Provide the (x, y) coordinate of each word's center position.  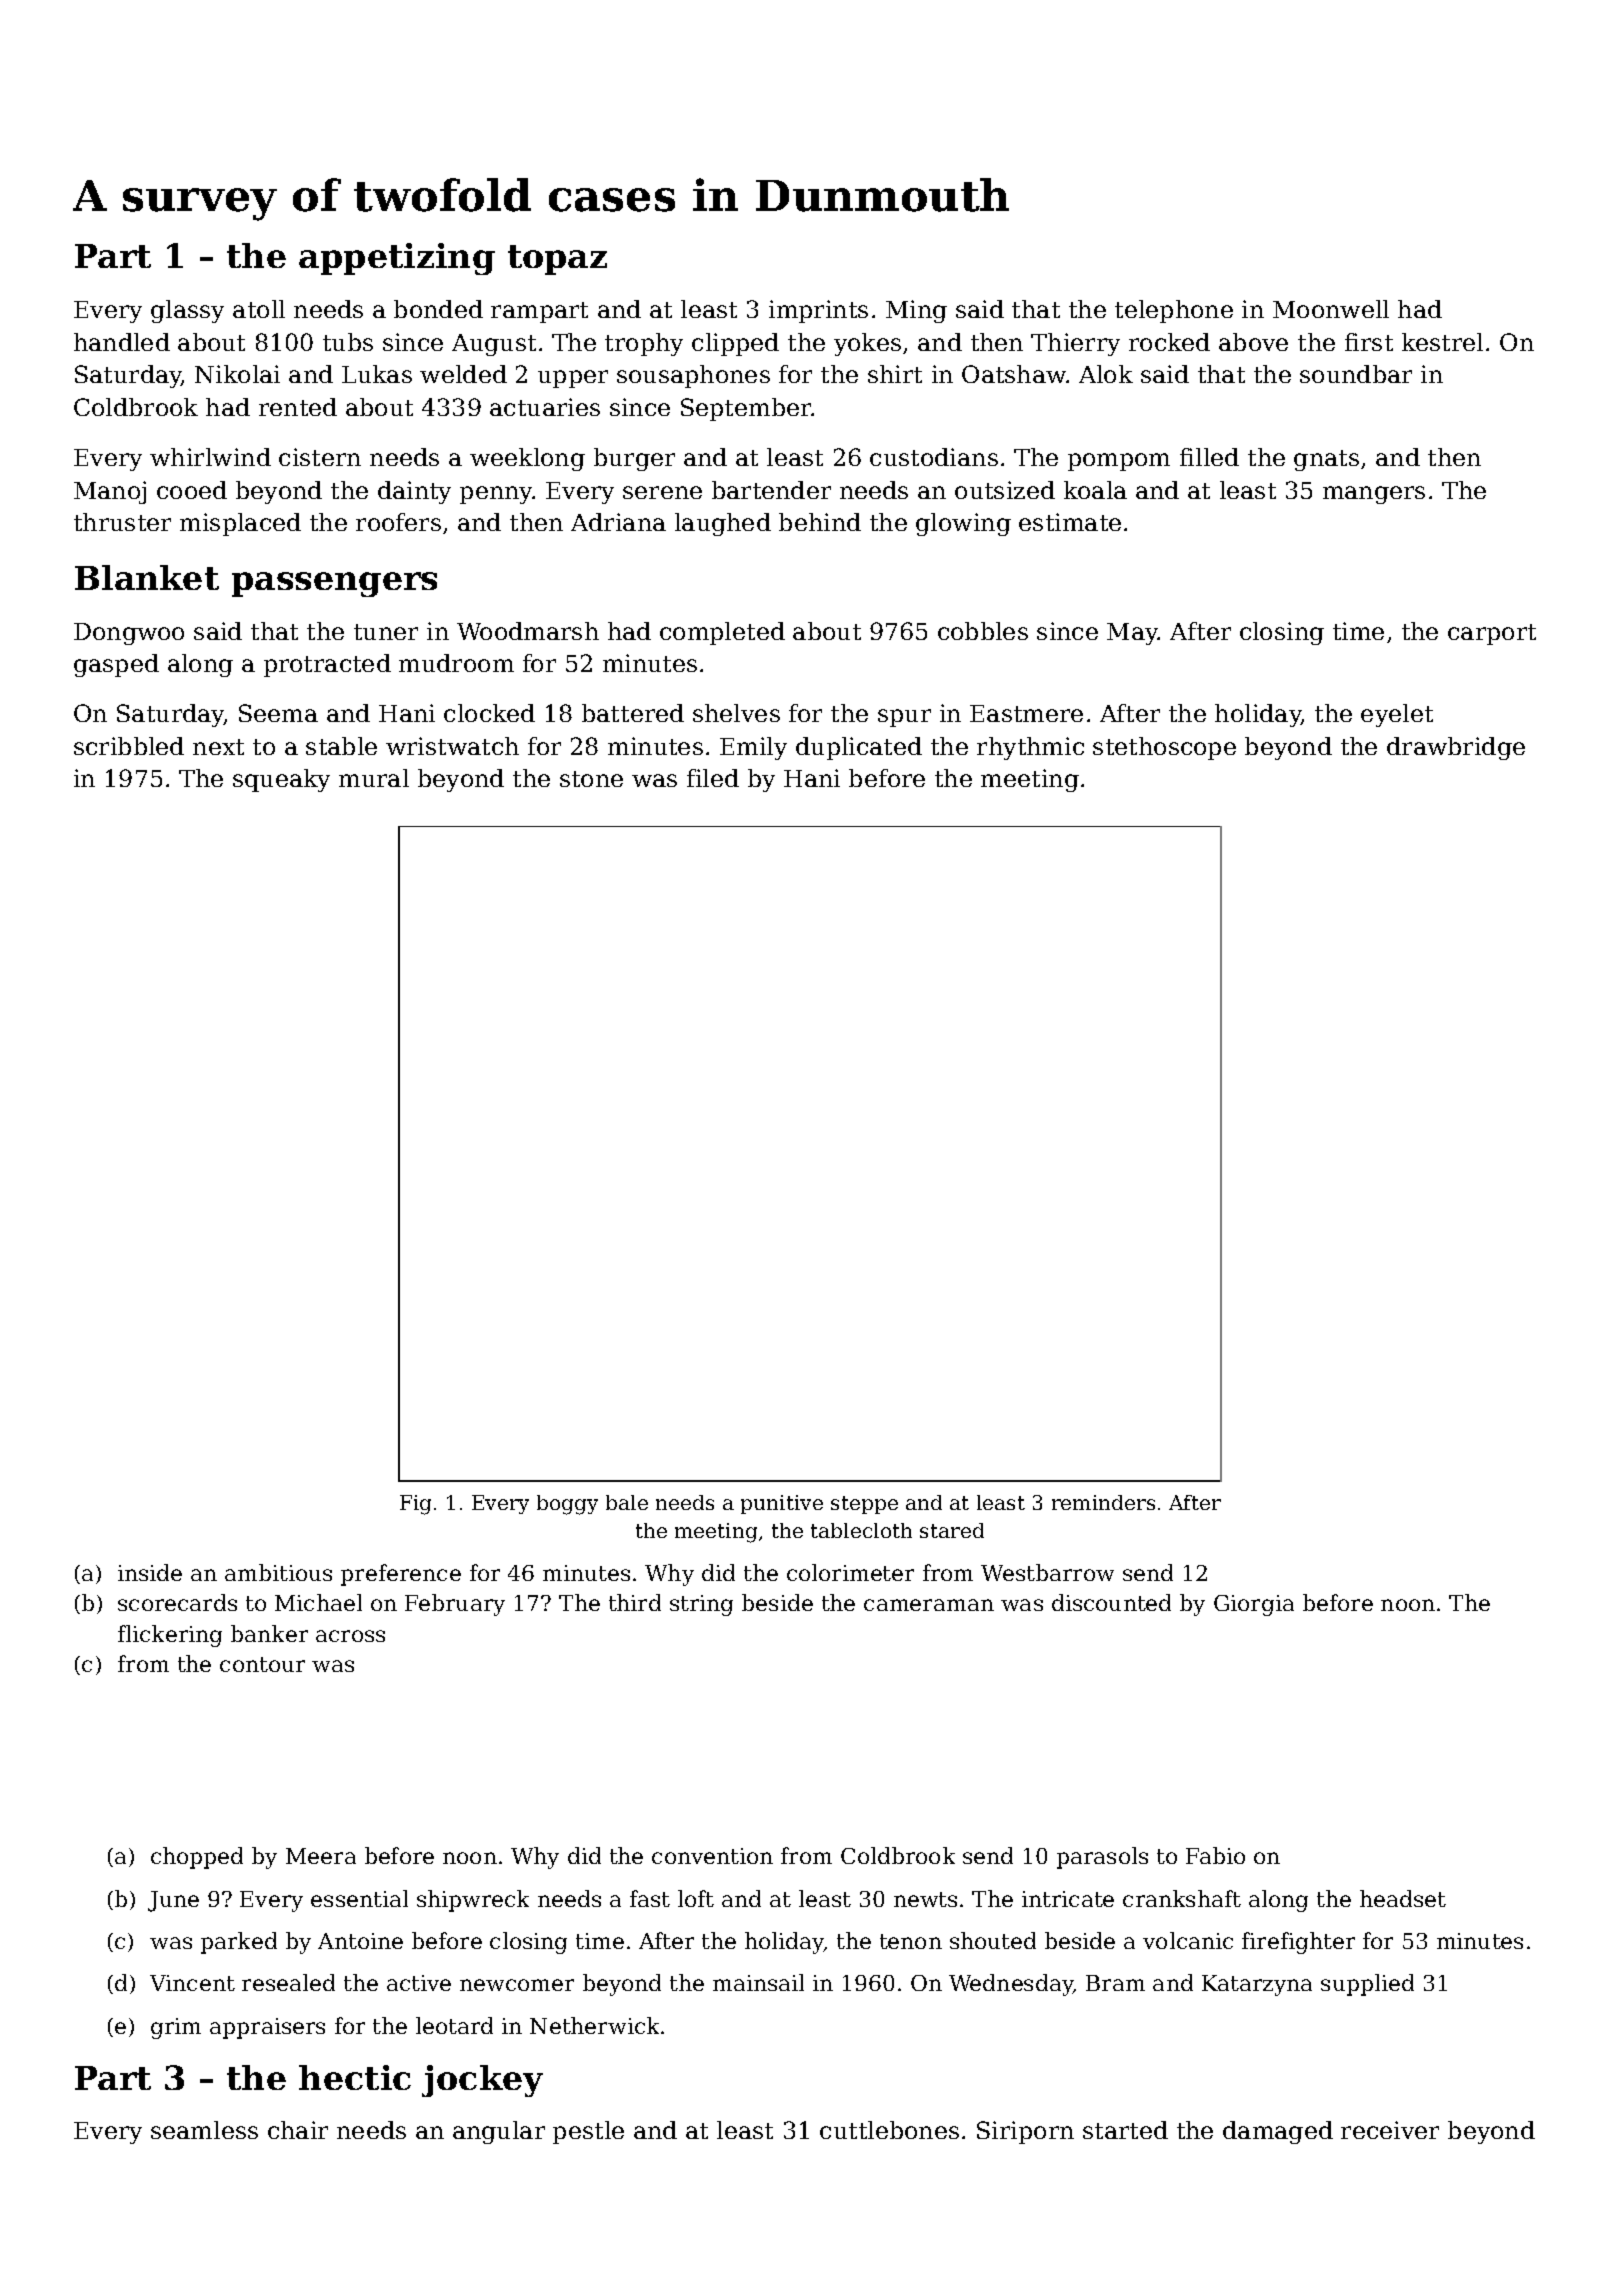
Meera (321, 1856)
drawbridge (1456, 748)
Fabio (1215, 1855)
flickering (170, 1636)
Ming (916, 311)
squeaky (281, 780)
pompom (1119, 462)
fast (650, 1898)
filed (713, 778)
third (635, 1602)
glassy (187, 311)
